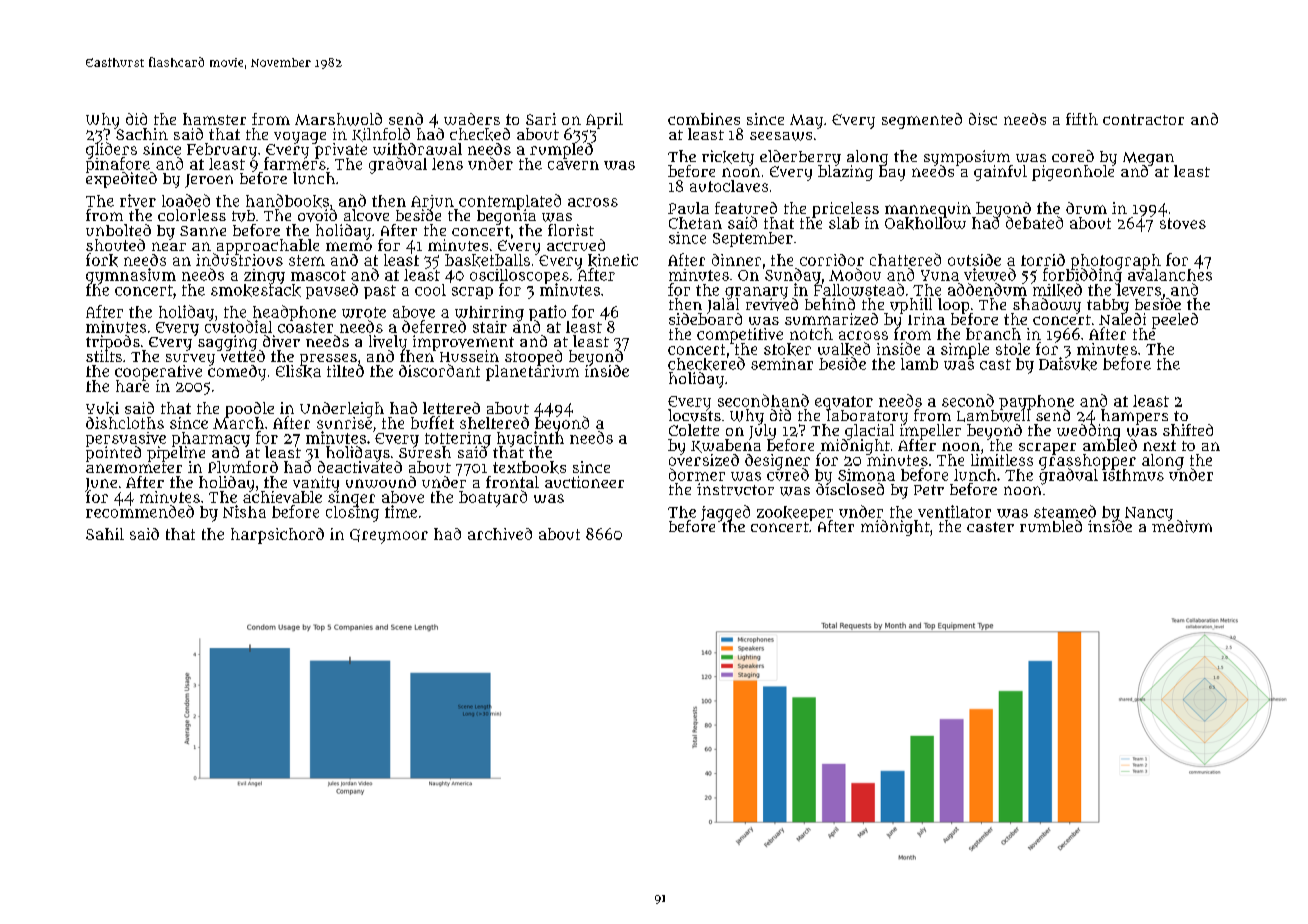 Image resolution: width=1308 pixels, height=924 pixels. Describe the element at coordinates (338, 119) in the document. I see `Marshwold` at that location.
